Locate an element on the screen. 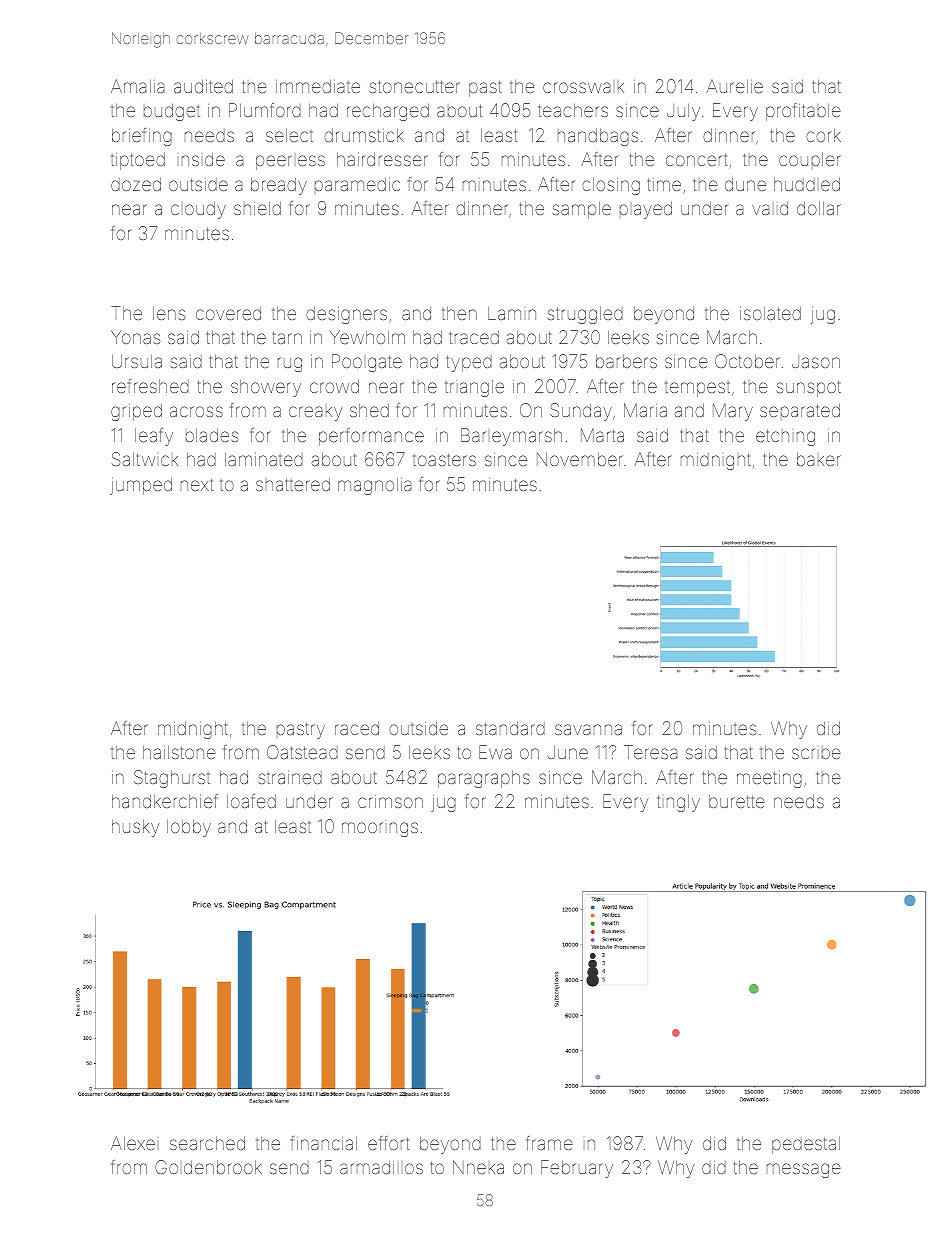  savanna is located at coordinates (588, 729).
